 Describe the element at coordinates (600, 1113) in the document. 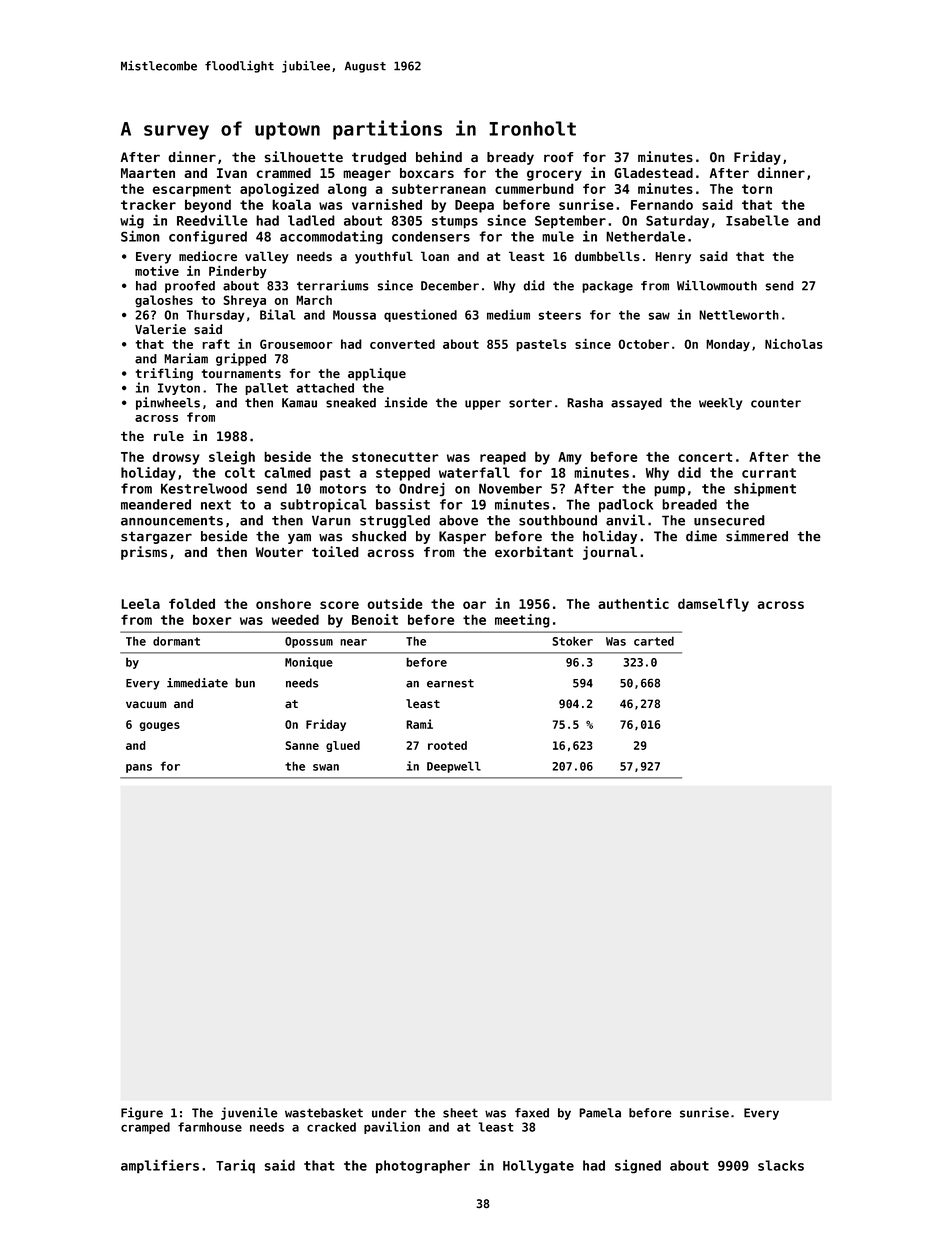

I see `Pamela` at that location.
